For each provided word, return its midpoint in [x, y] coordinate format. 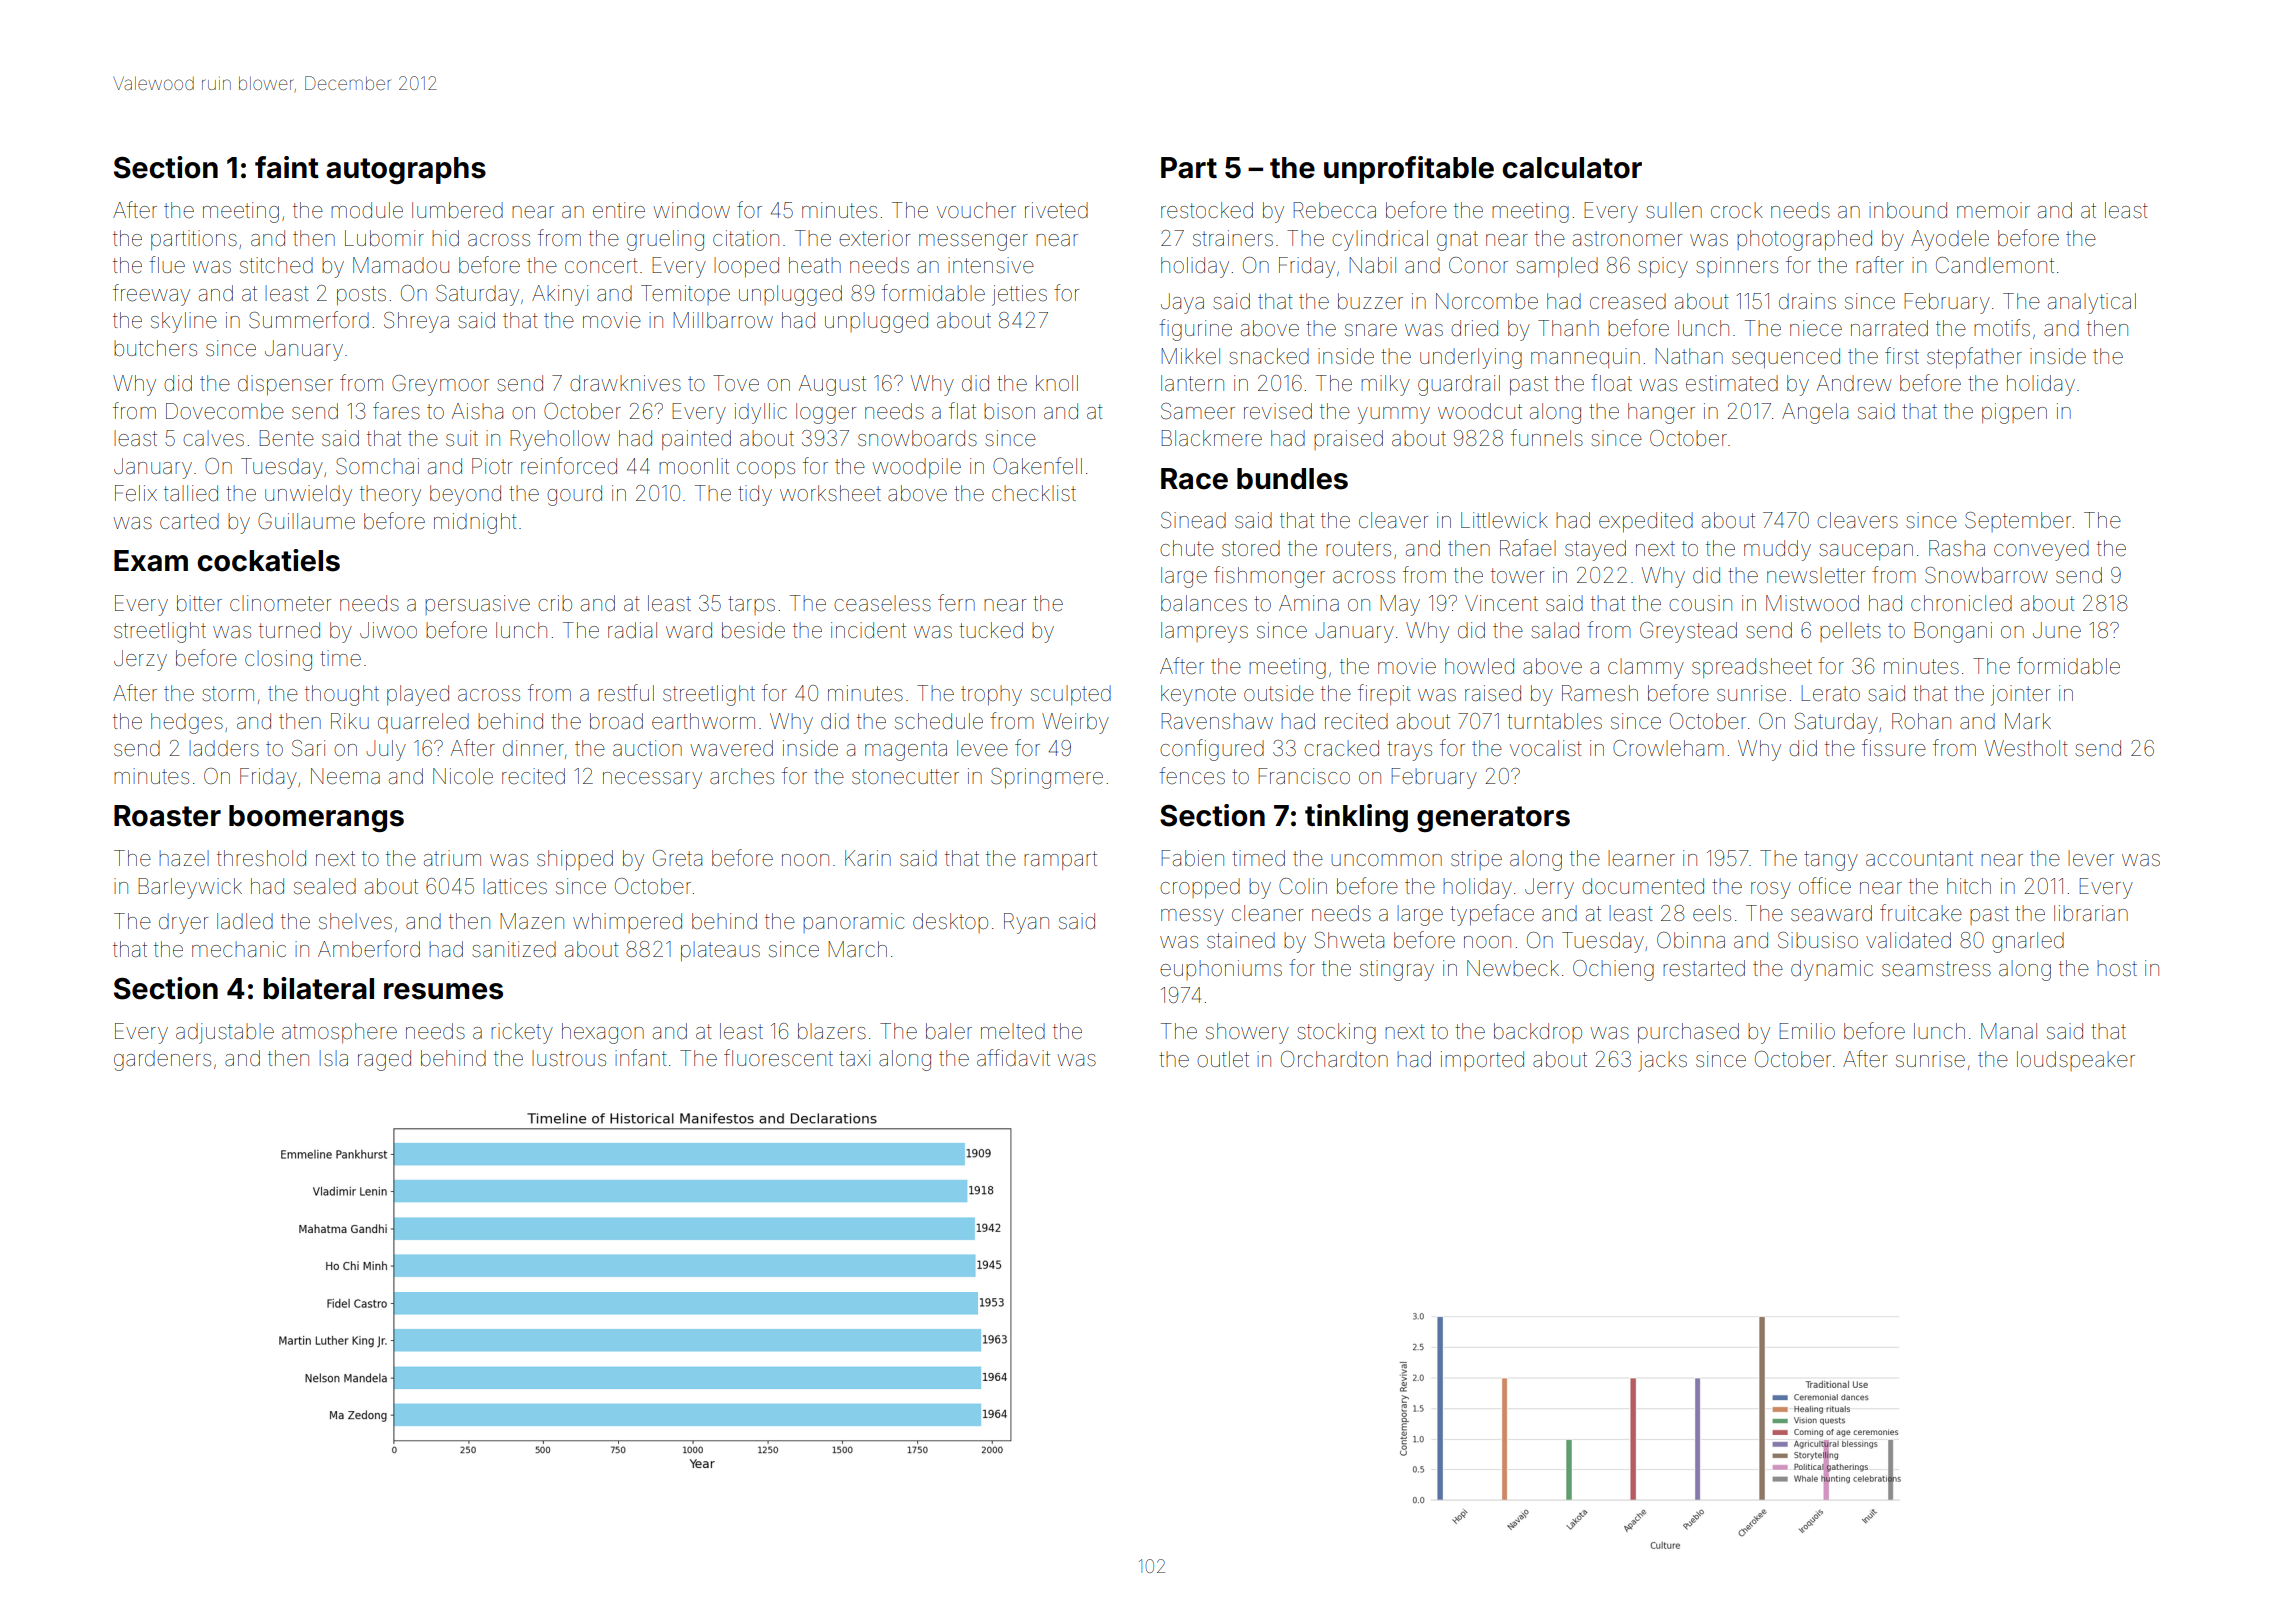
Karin [868, 858]
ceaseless [882, 603]
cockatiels [268, 560]
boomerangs [316, 818]
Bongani [1953, 632]
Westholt [2026, 748]
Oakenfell [1037, 466]
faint [287, 167]
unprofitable [1409, 170]
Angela [1815, 413]
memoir [1993, 210]
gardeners [162, 1060]
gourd [574, 495]
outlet [1223, 1059]
